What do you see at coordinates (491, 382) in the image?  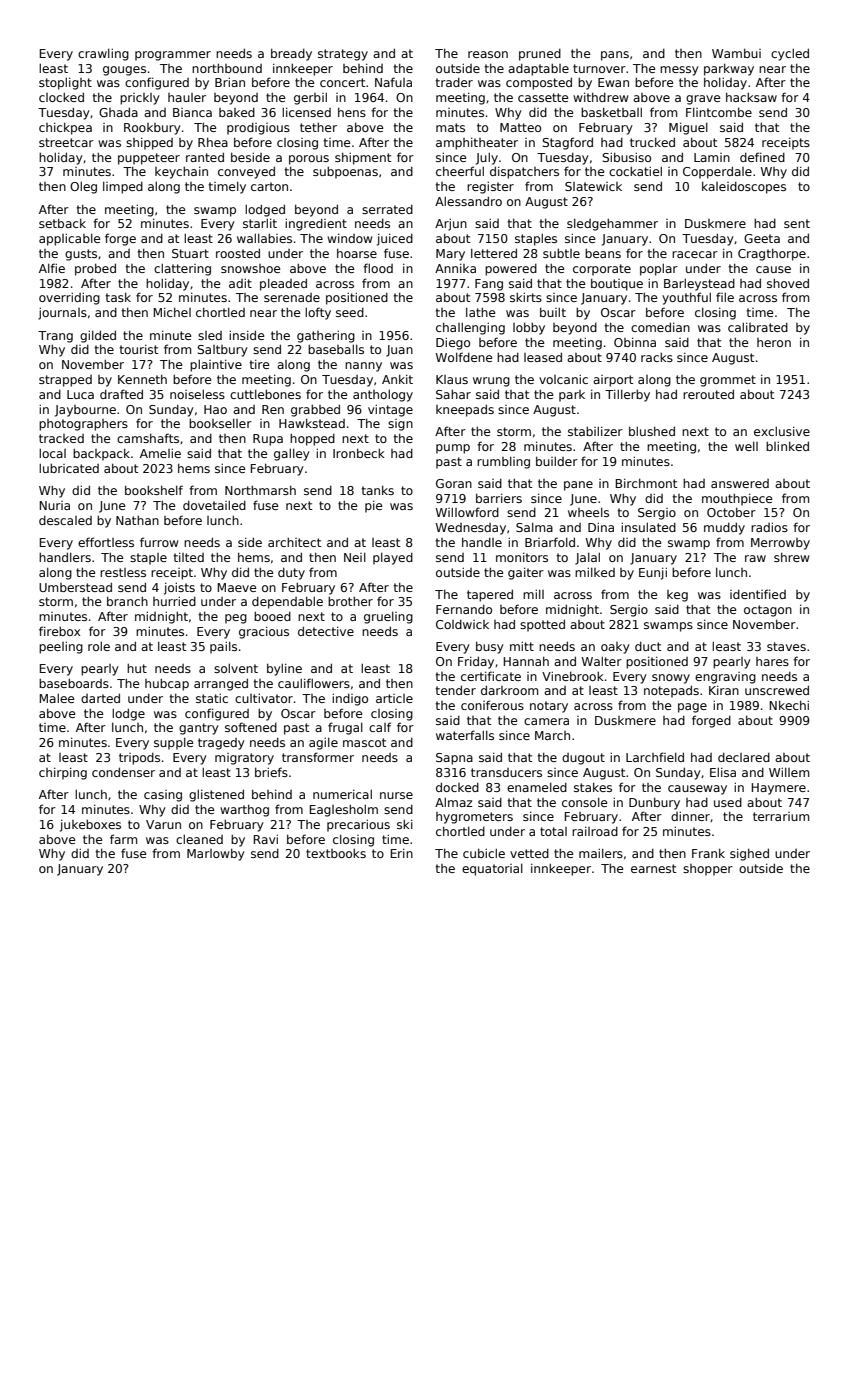 I see `wrung` at bounding box center [491, 382].
